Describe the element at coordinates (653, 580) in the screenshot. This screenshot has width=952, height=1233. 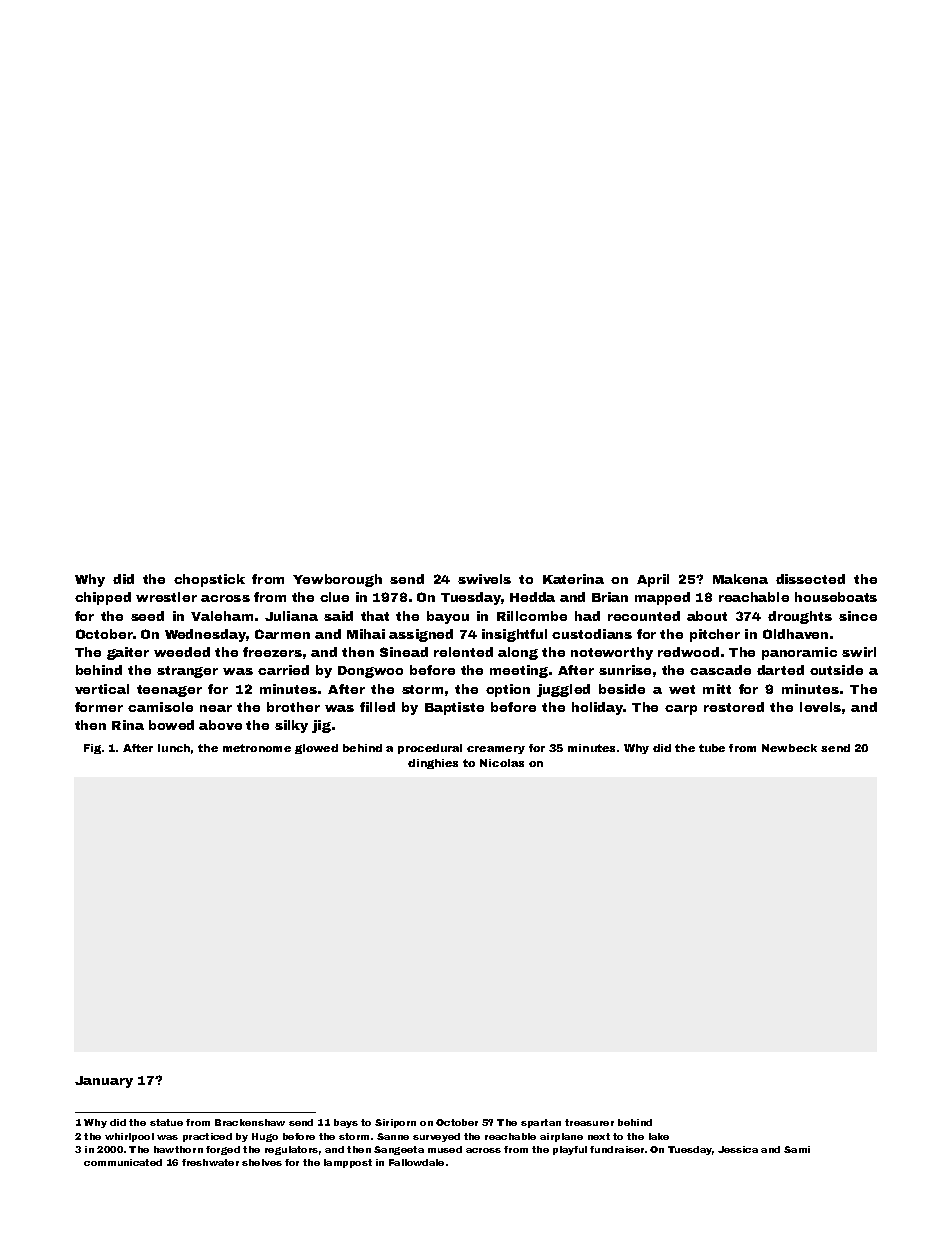
I see `April` at that location.
